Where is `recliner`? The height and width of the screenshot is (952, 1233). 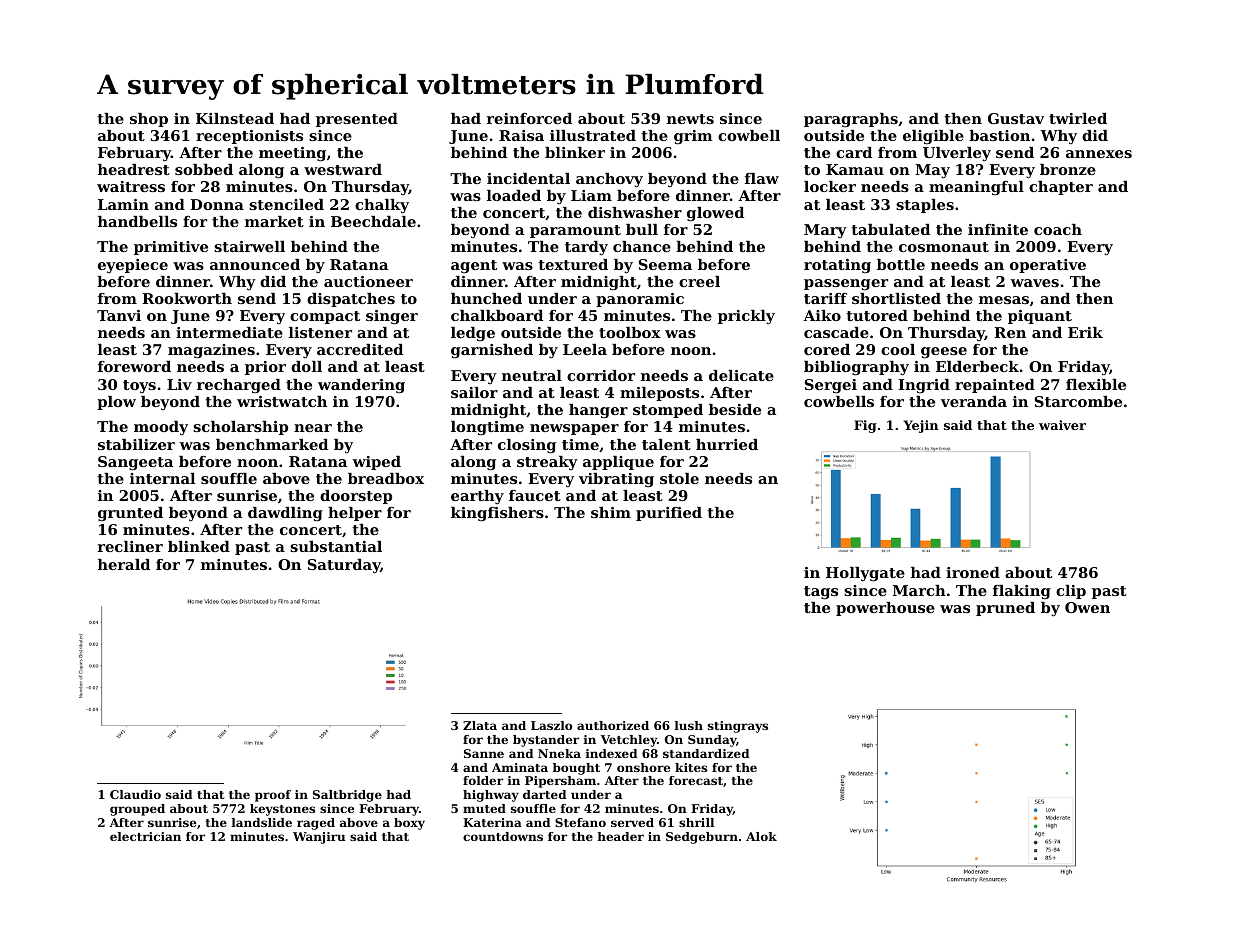
recliner is located at coordinates (130, 546).
